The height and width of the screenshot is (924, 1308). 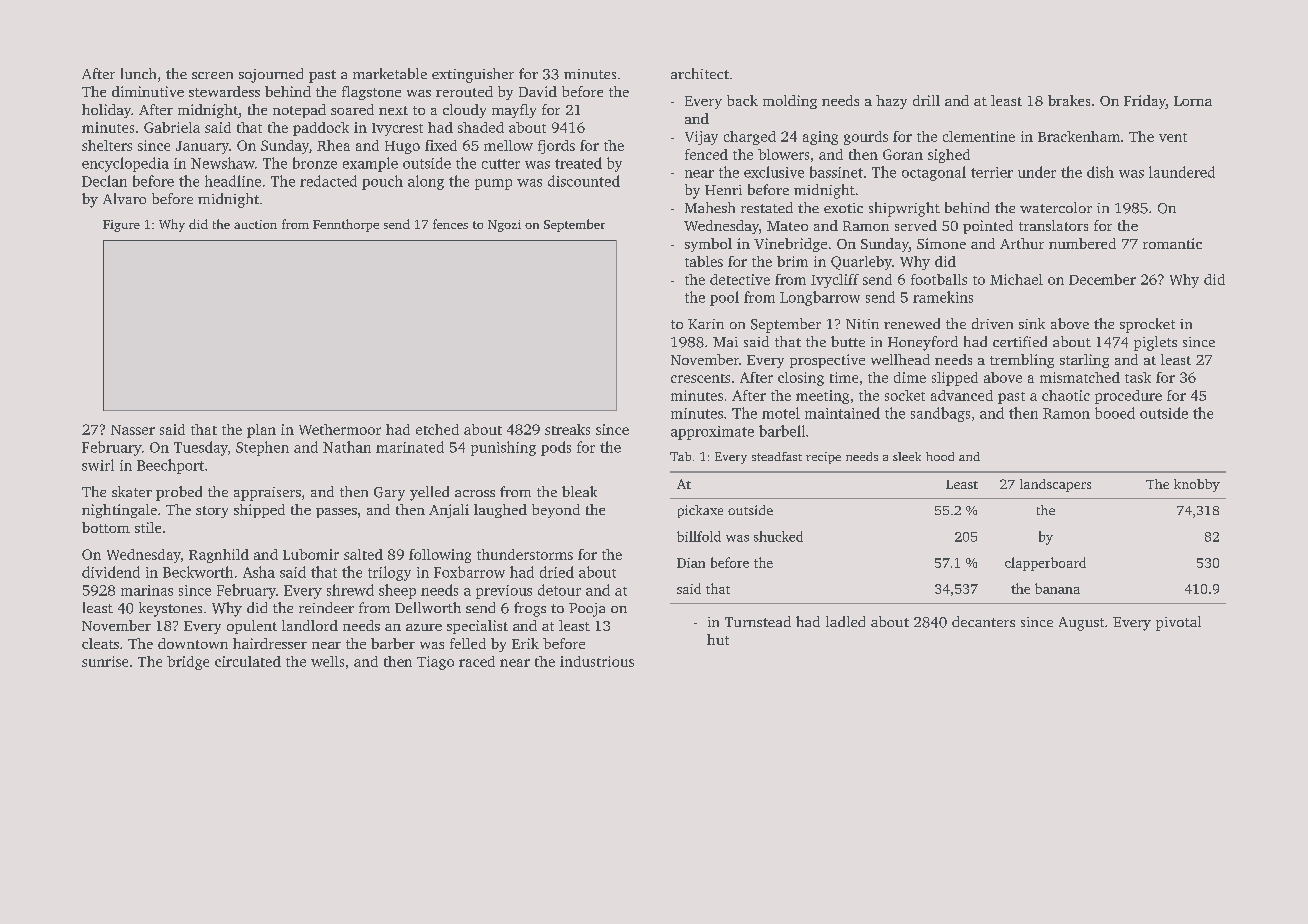 I want to click on drill, so click(x=926, y=100).
